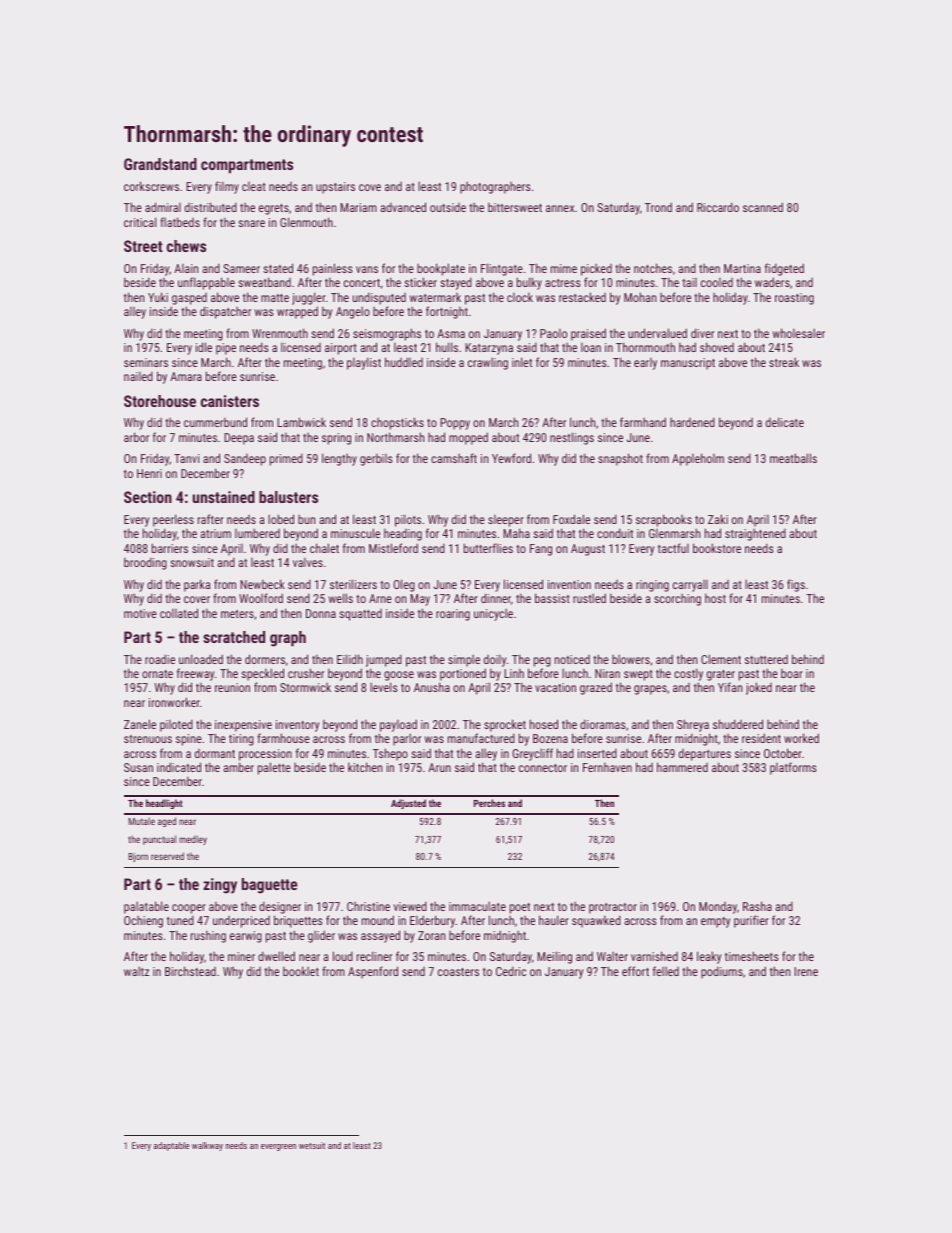  What do you see at coordinates (160, 164) in the screenshot?
I see `Grandstand` at bounding box center [160, 164].
